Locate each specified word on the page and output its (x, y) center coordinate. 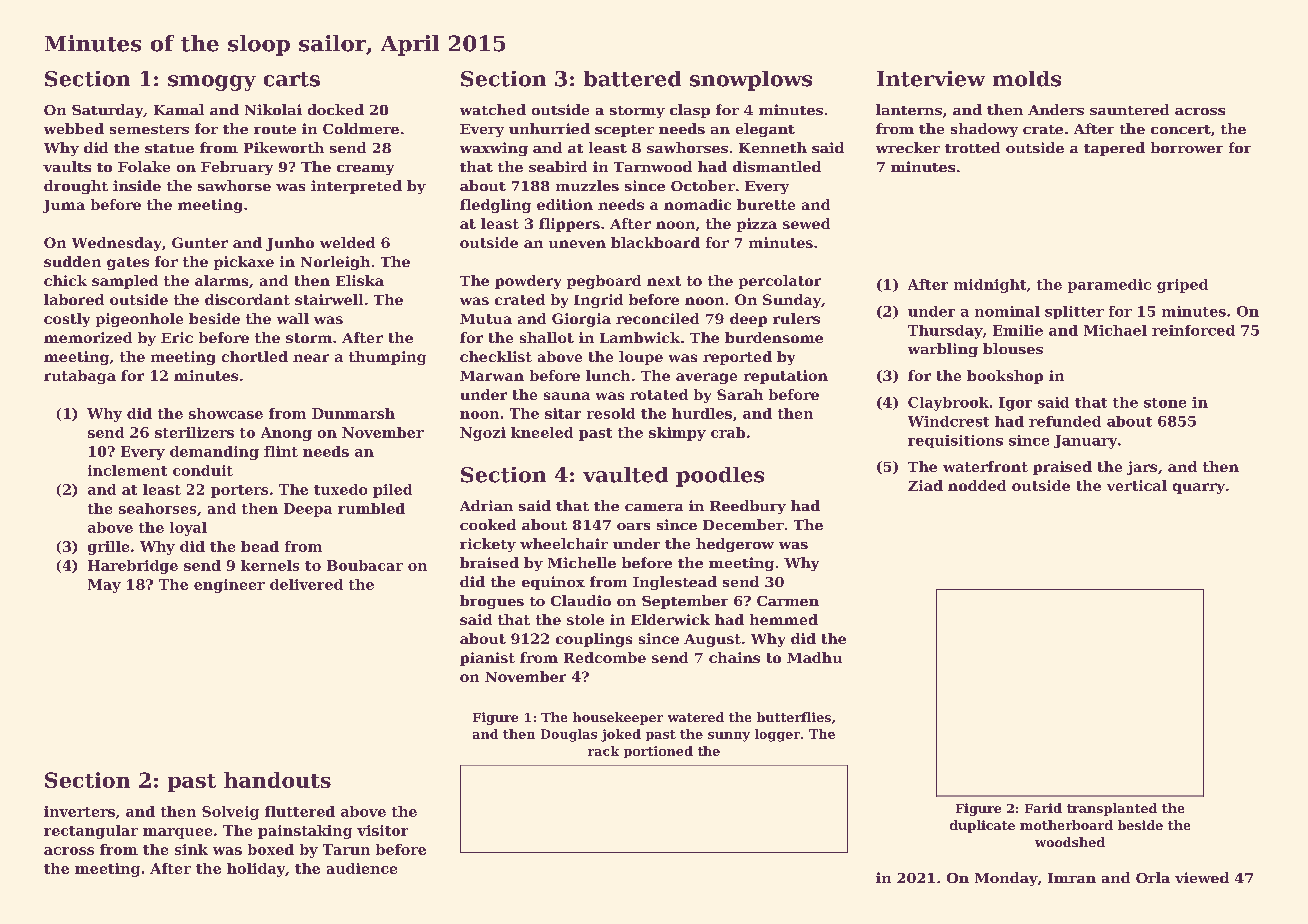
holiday (256, 870)
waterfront (985, 466)
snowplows (751, 81)
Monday (1006, 879)
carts (292, 79)
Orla (1153, 877)
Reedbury (748, 507)
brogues (492, 602)
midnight (990, 286)
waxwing (494, 149)
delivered (306, 584)
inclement (127, 470)
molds (1027, 79)
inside (137, 185)
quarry (1199, 488)
